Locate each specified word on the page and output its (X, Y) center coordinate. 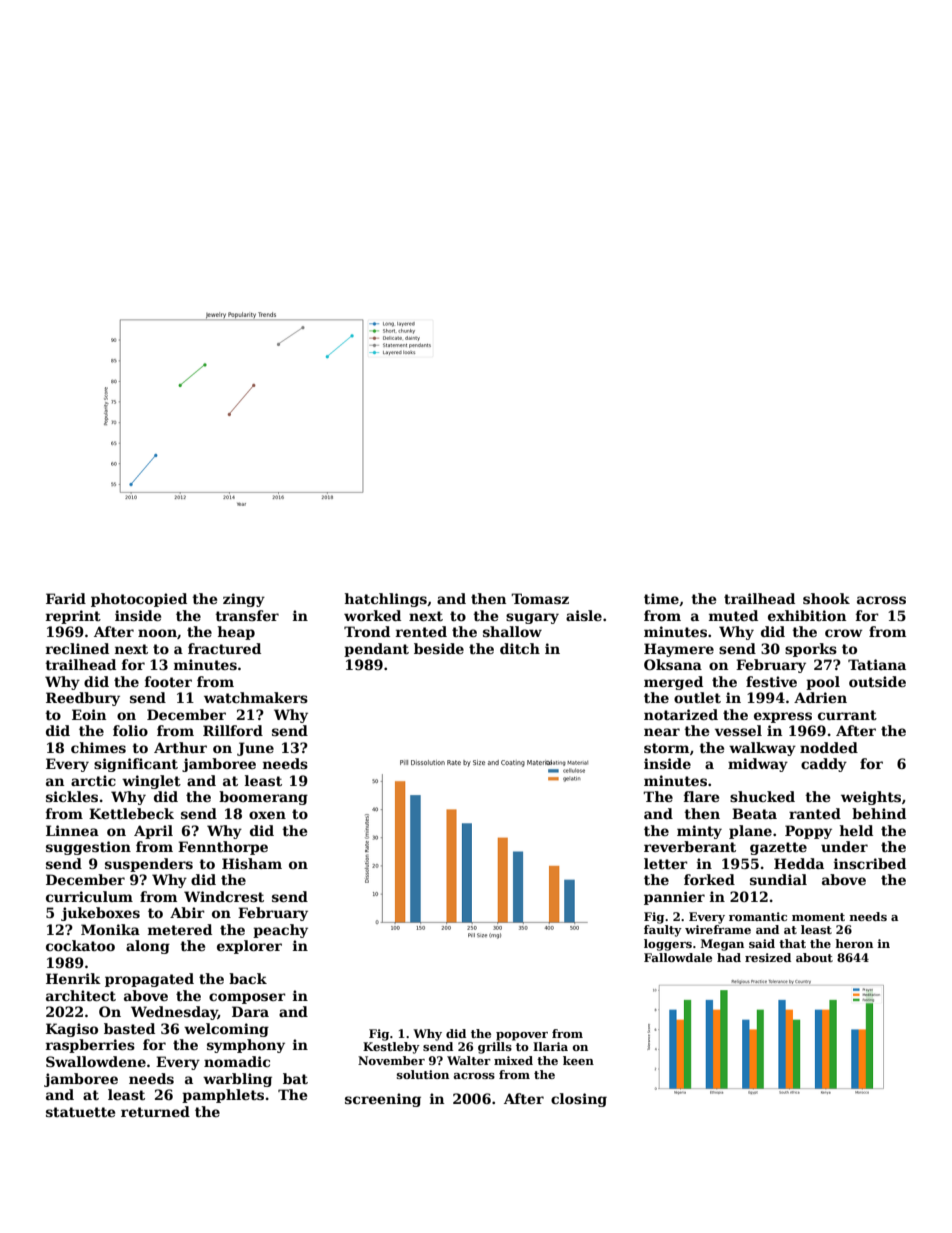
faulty (663, 931)
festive (771, 681)
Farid (66, 598)
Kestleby (391, 1048)
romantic (758, 916)
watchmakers (256, 697)
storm (666, 748)
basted (129, 1028)
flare (701, 796)
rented (421, 631)
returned (155, 1111)
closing (579, 1100)
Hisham (252, 863)
